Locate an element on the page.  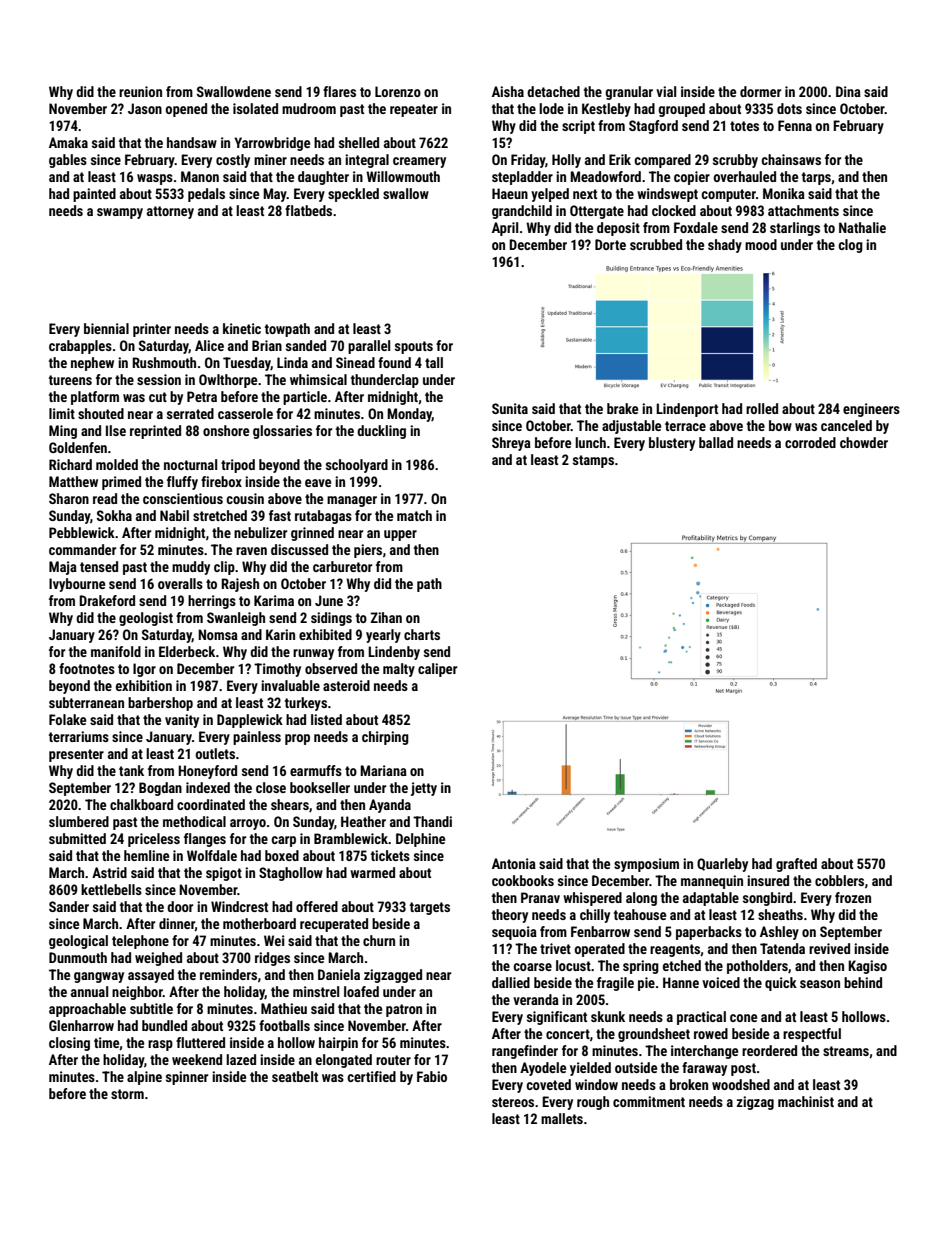
terrace is located at coordinates (685, 426).
